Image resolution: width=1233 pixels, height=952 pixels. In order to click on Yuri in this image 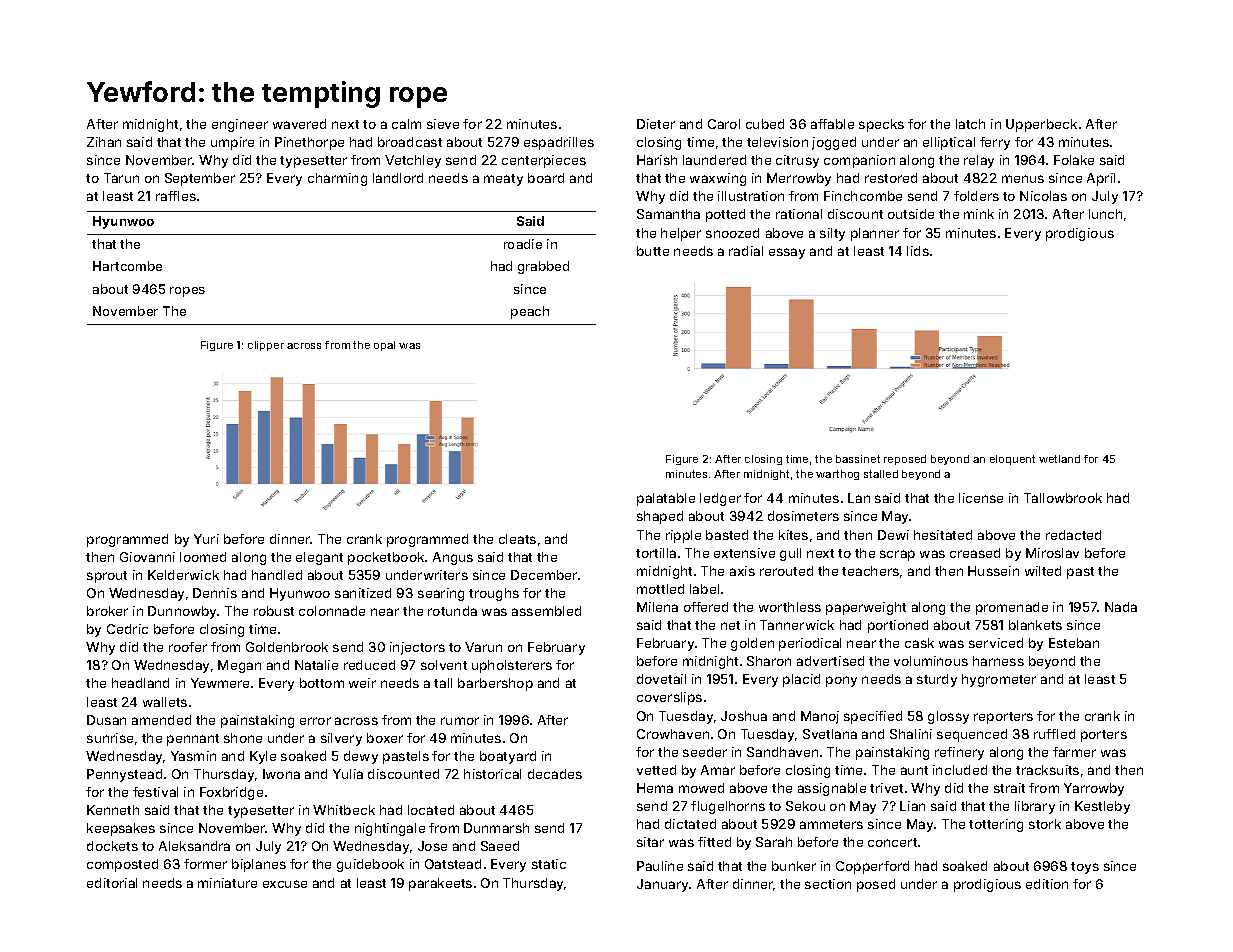, I will do `click(206, 539)`.
